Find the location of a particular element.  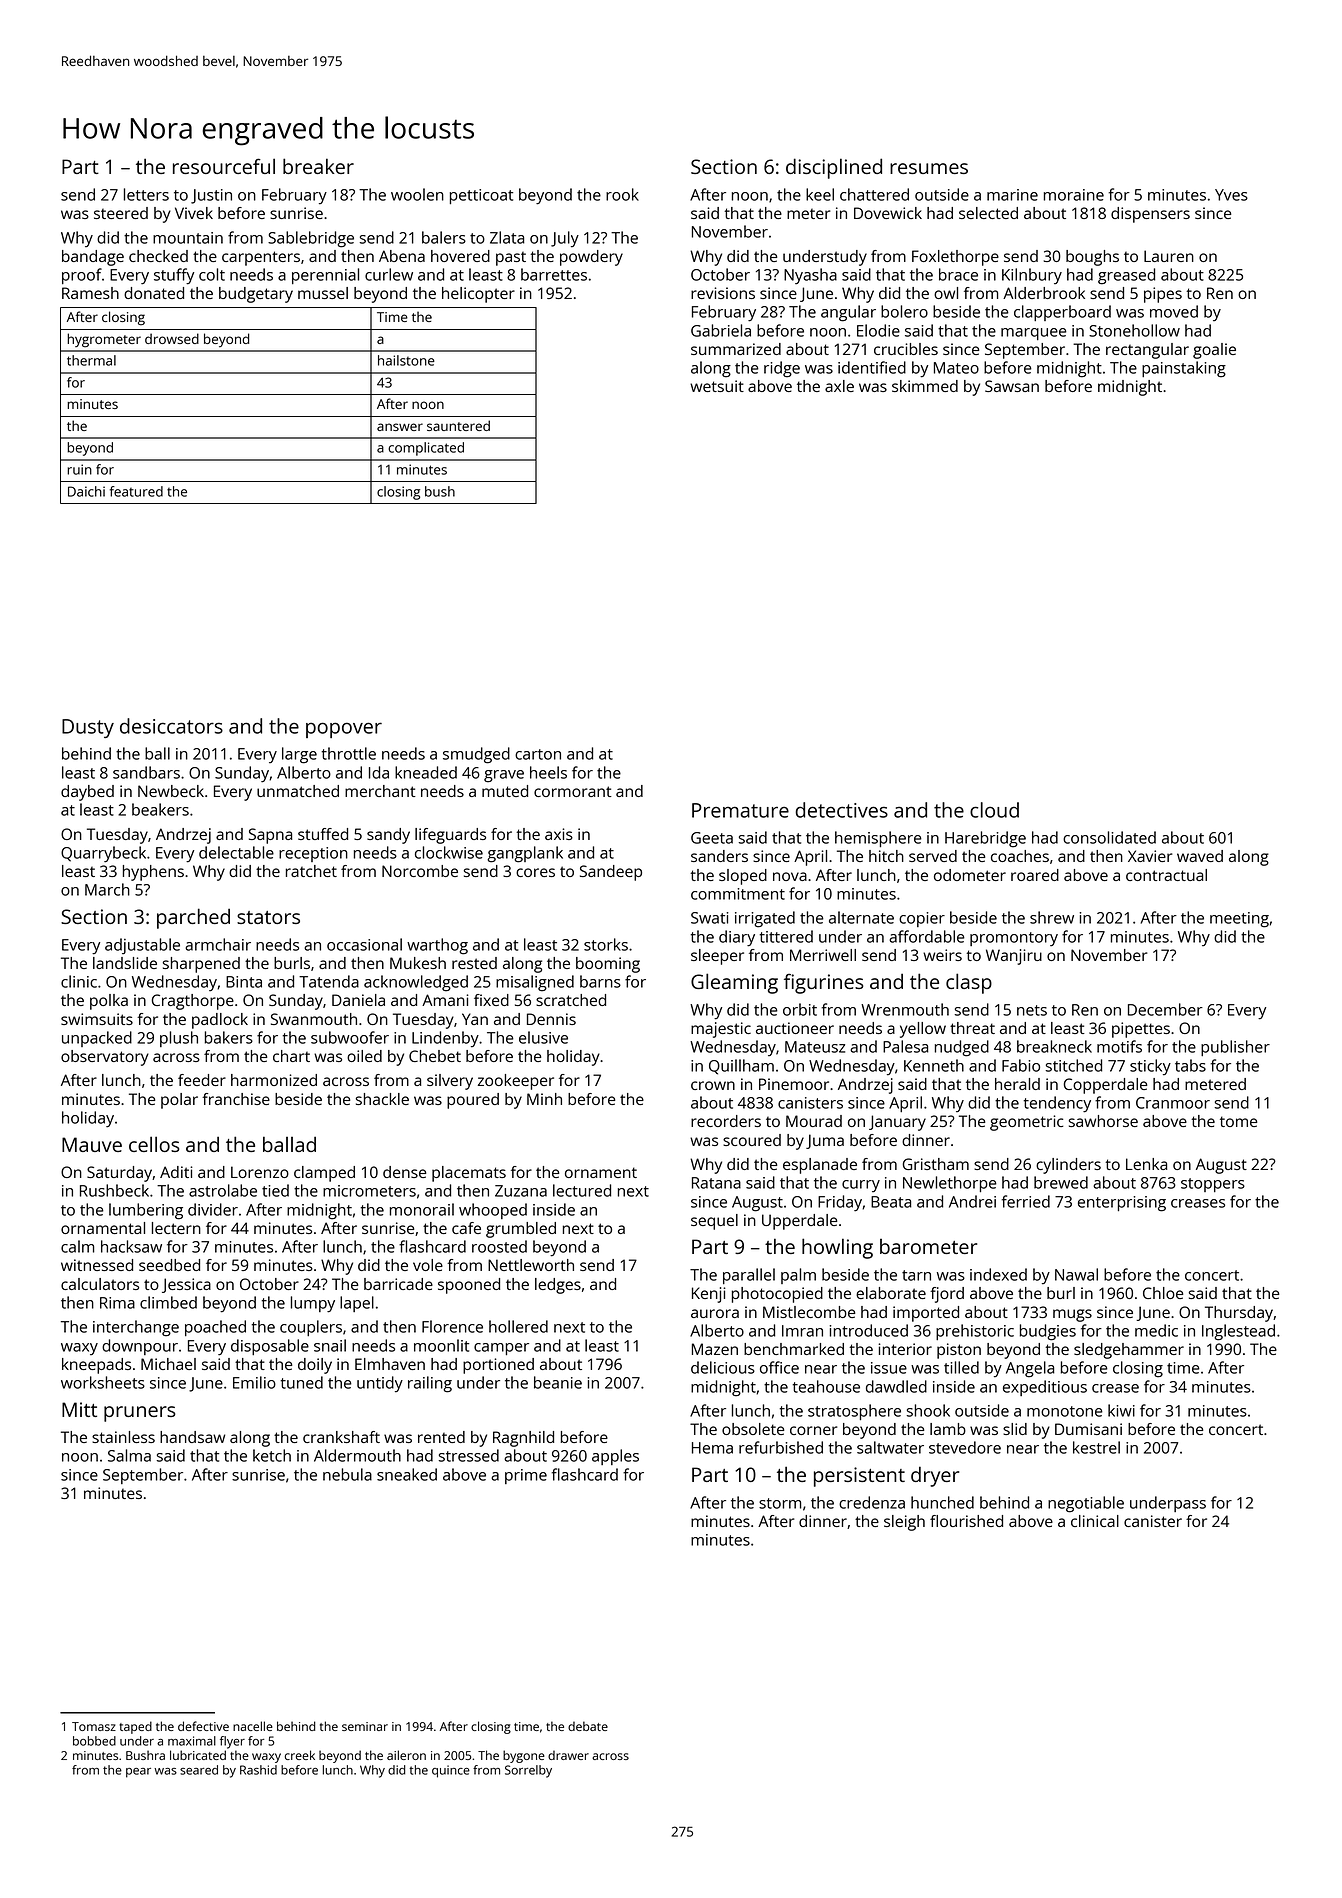

Dusty is located at coordinates (88, 728).
